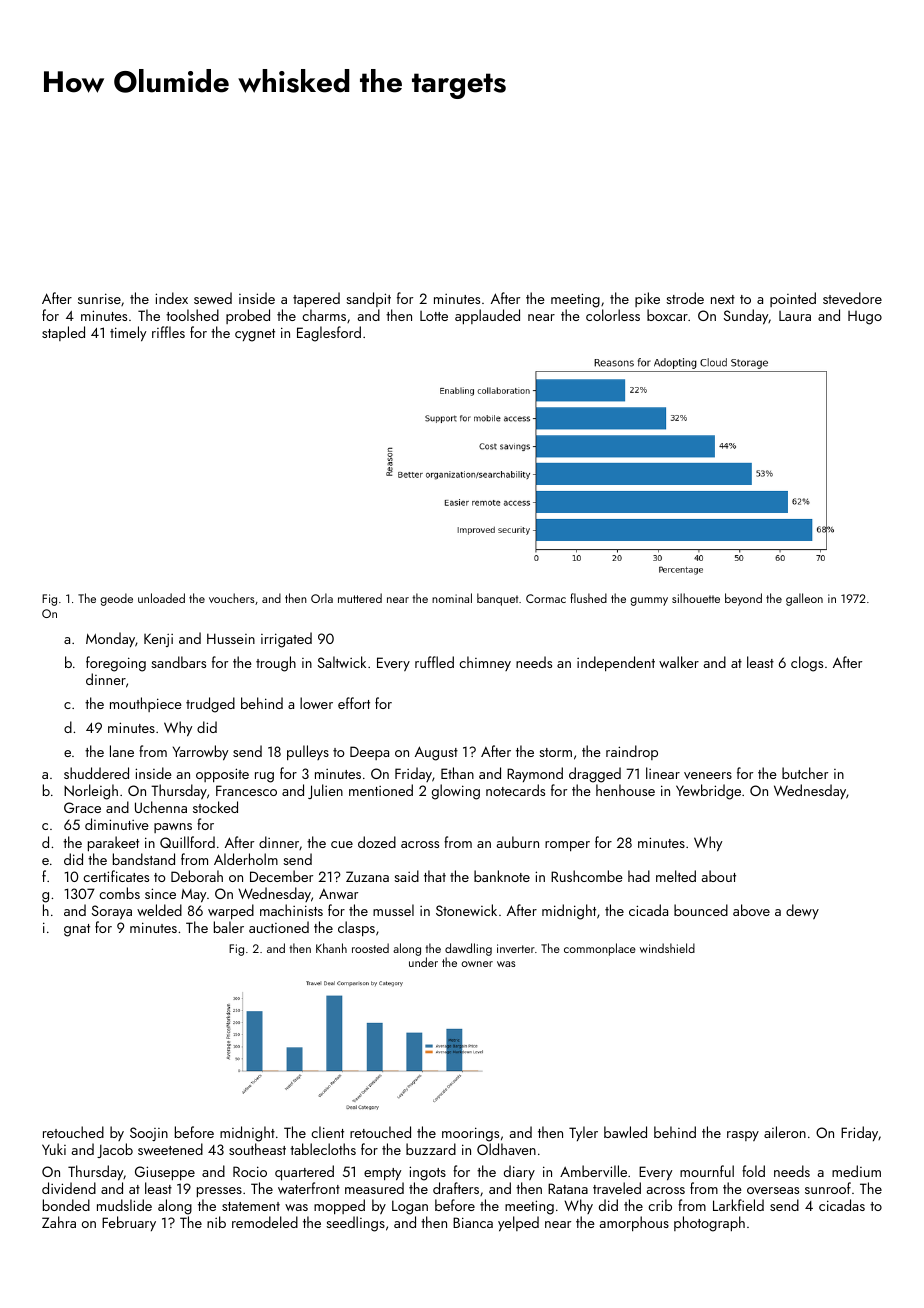  What do you see at coordinates (360, 598) in the document?
I see `muttered` at bounding box center [360, 598].
